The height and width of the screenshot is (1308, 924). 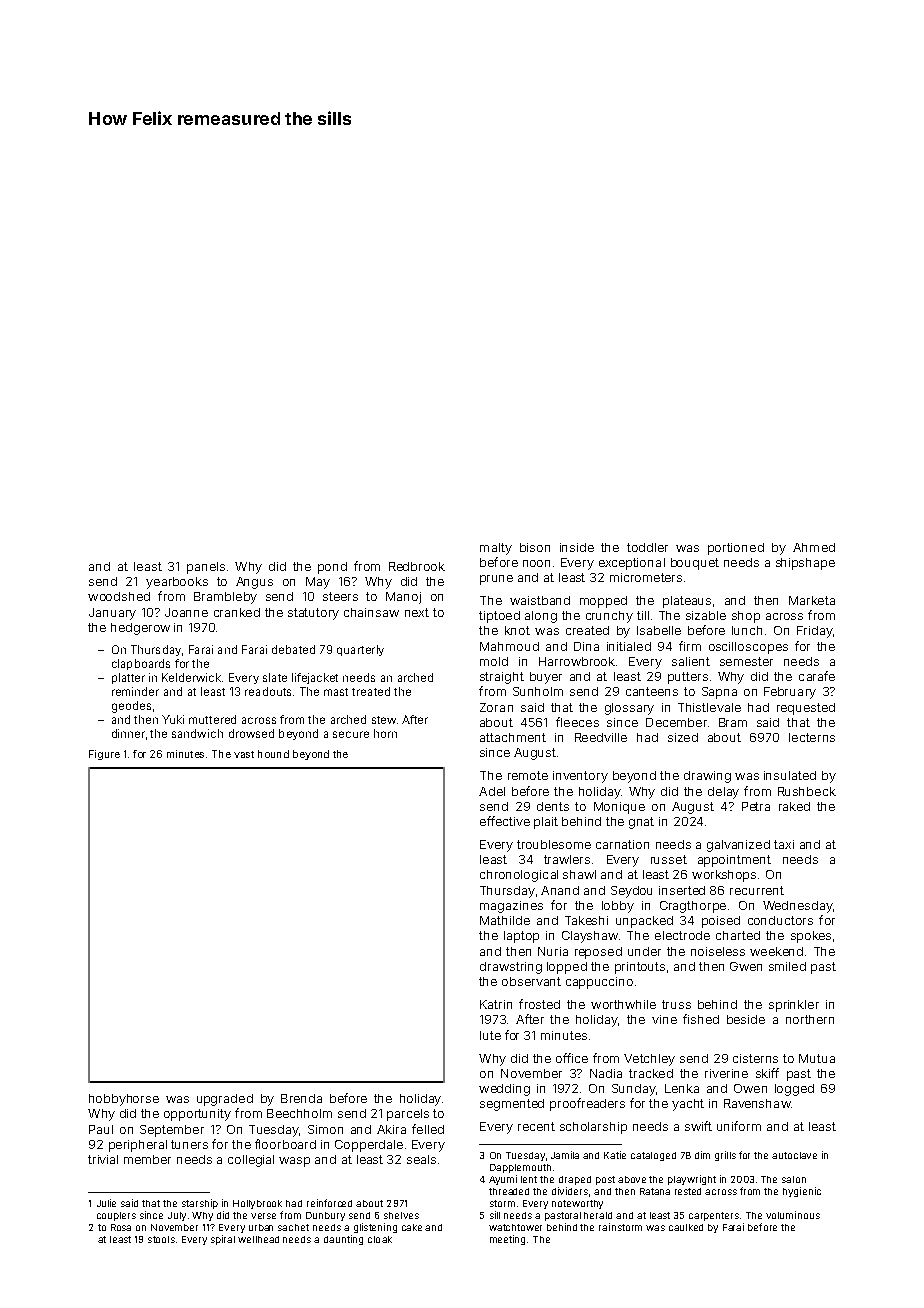 I want to click on micrometers, so click(x=646, y=577).
